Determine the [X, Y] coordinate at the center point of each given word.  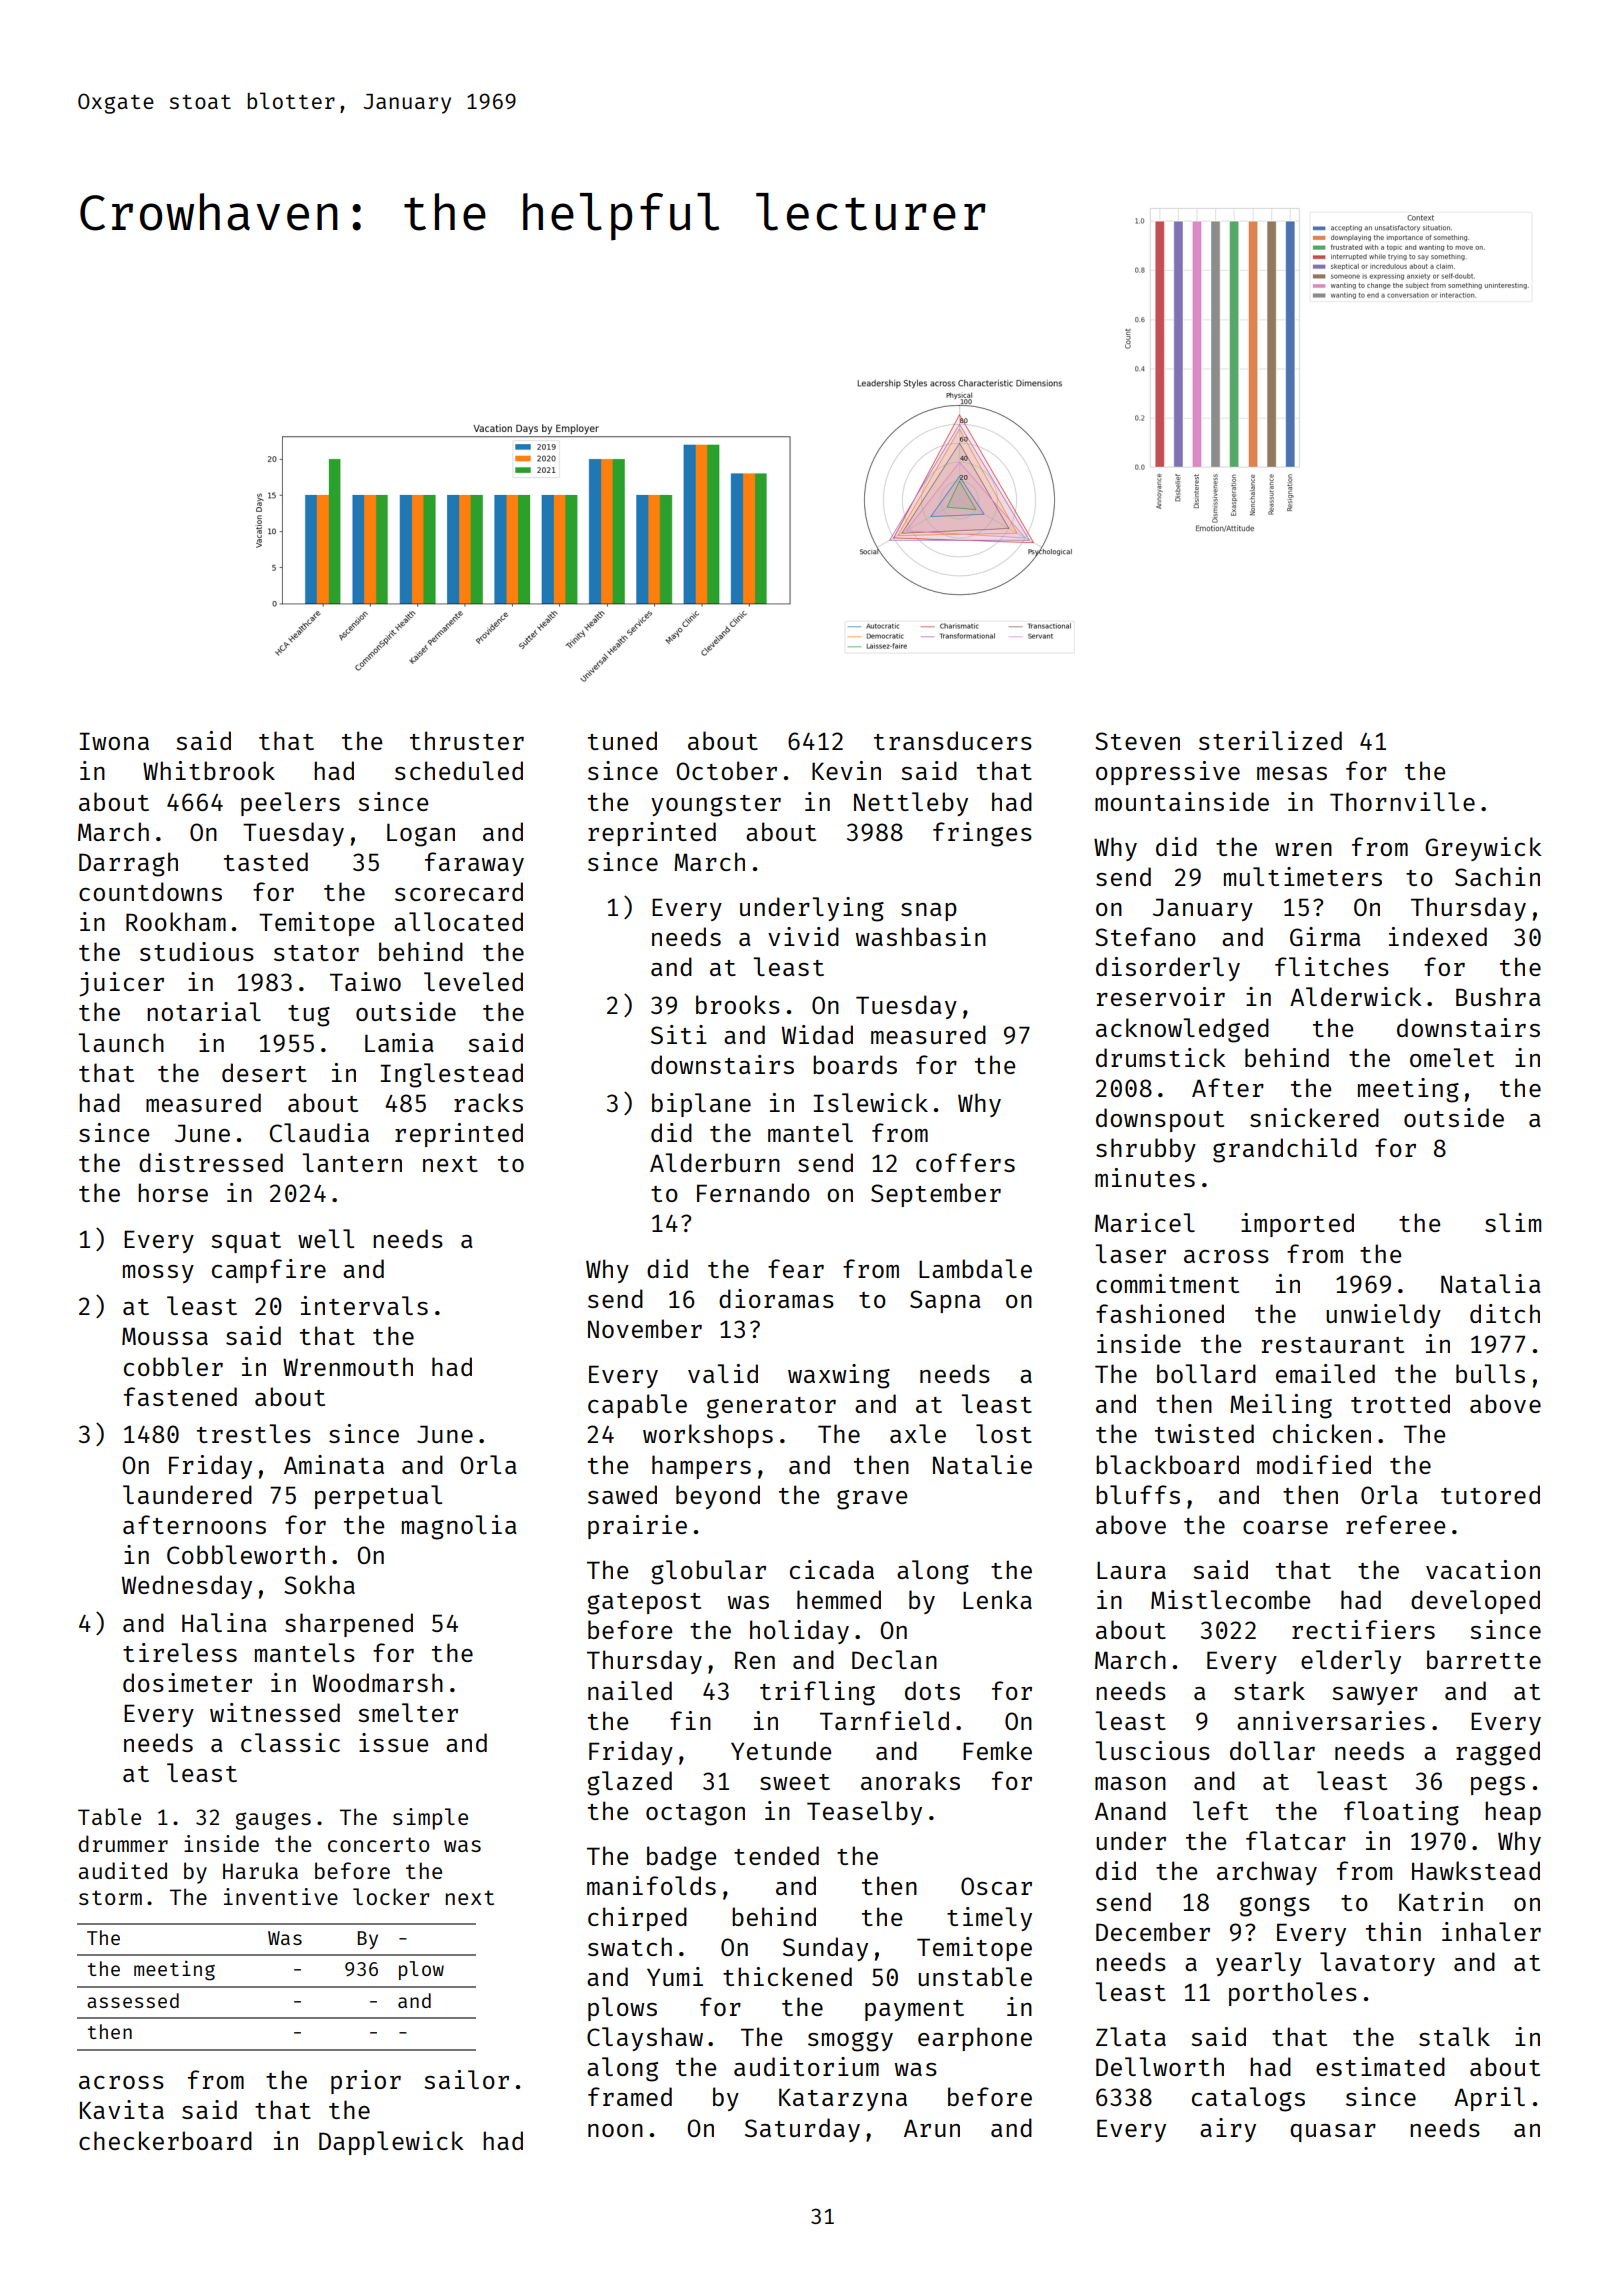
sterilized [1270, 740]
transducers [953, 740]
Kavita [122, 2109]
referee [1395, 1524]
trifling [817, 1693]
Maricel [1145, 1222]
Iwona [114, 741]
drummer [123, 1843]
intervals [364, 1305]
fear [796, 1268]
